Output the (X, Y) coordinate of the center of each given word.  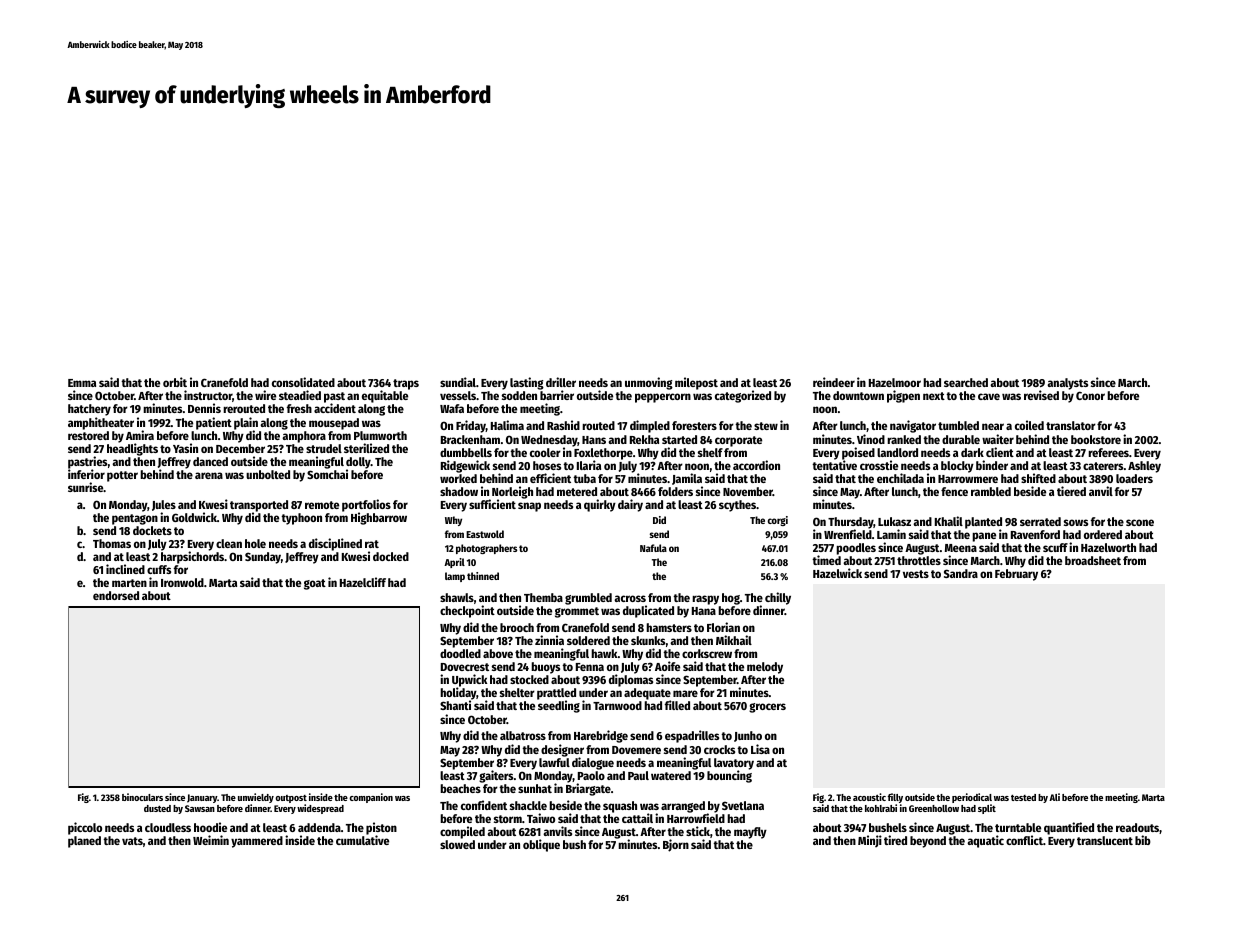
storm (508, 819)
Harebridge (601, 736)
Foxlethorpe (603, 454)
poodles (856, 549)
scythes (737, 506)
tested (1023, 797)
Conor (1090, 396)
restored (88, 435)
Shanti (455, 705)
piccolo (85, 828)
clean (229, 543)
